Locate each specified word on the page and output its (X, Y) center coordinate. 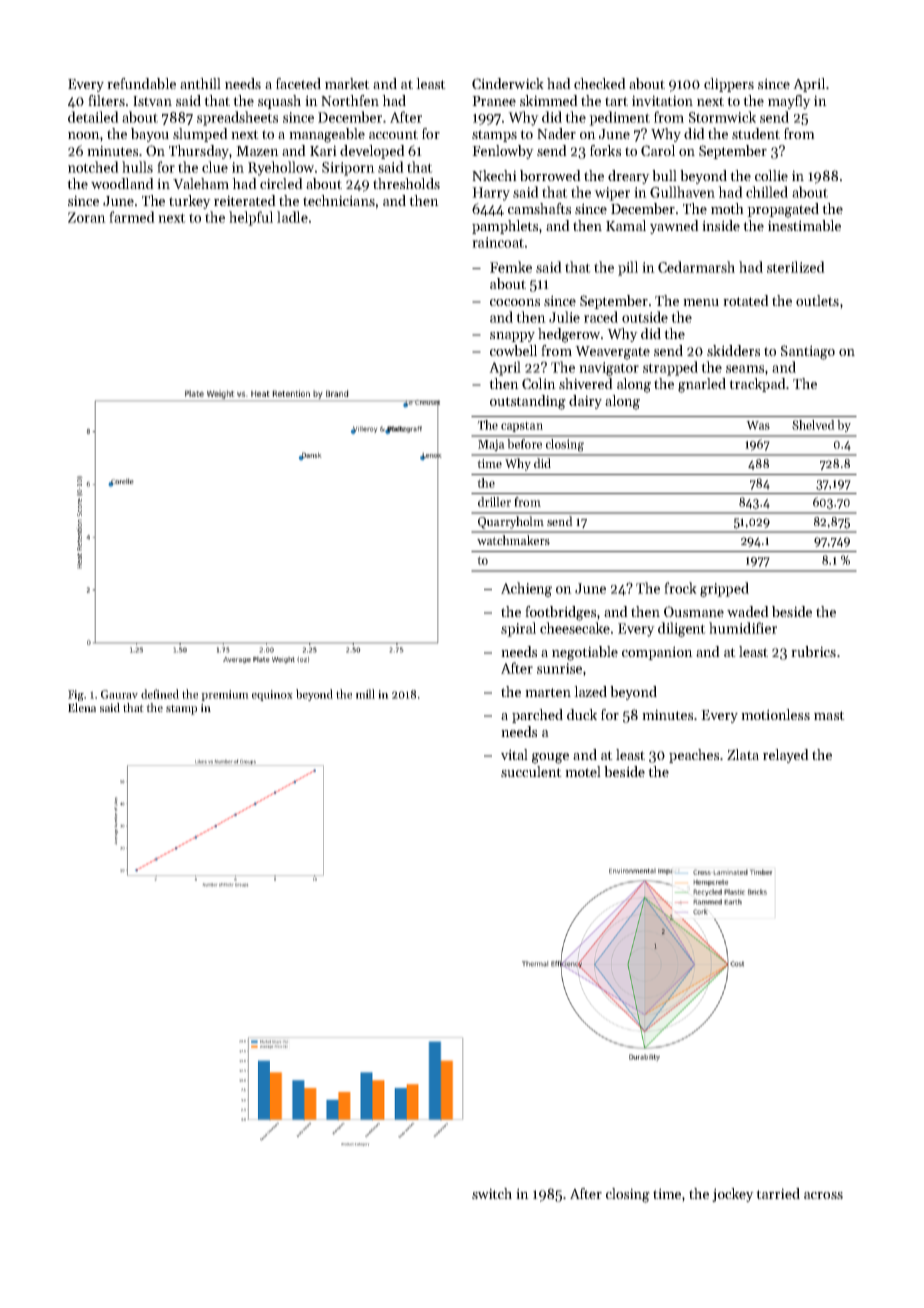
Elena (82, 707)
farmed (132, 217)
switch (492, 1193)
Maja (491, 445)
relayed (786, 756)
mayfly (789, 102)
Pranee (494, 101)
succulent (531, 771)
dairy (585, 402)
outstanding (528, 402)
